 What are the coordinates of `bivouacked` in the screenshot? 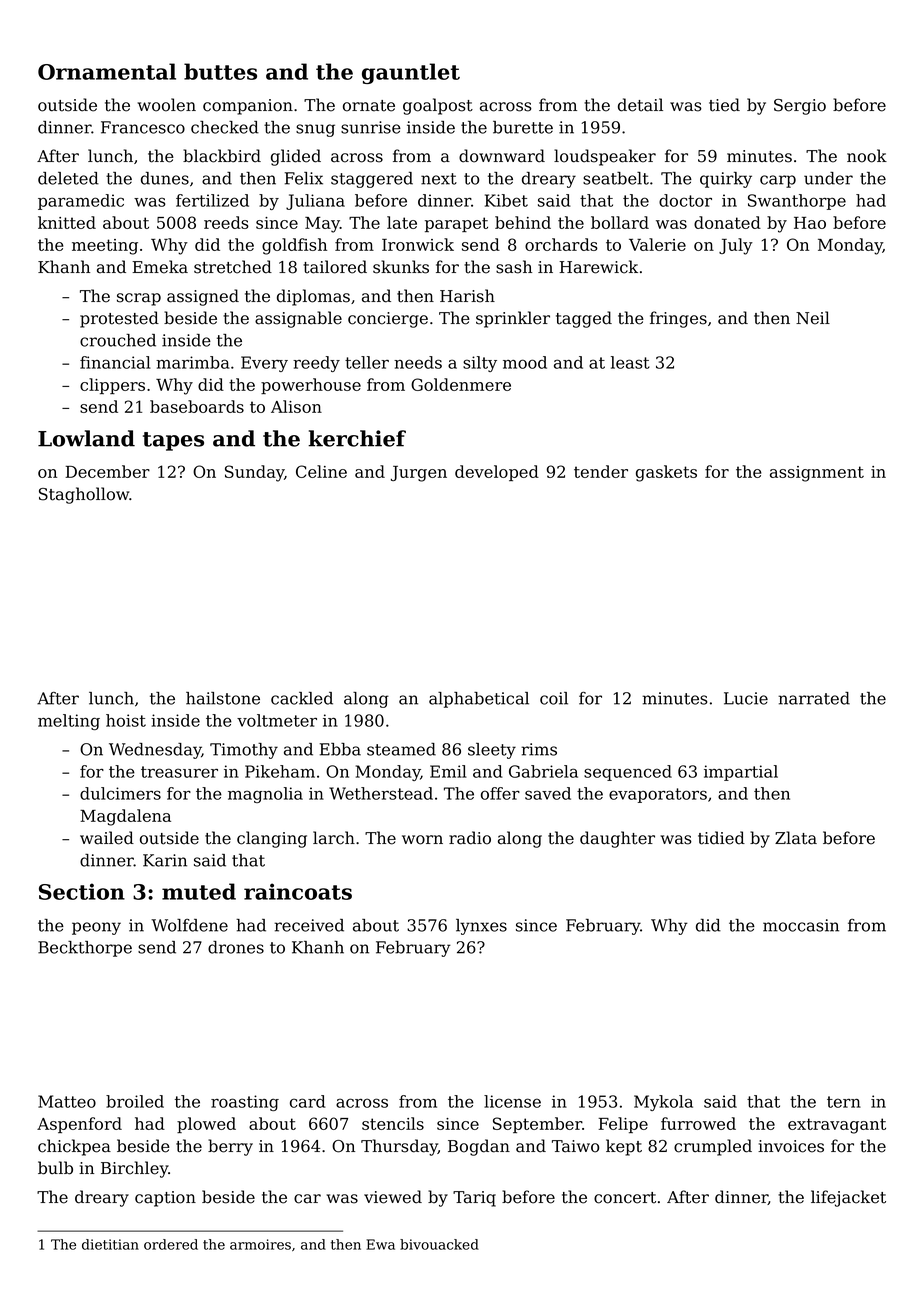 It's located at (439, 1244).
